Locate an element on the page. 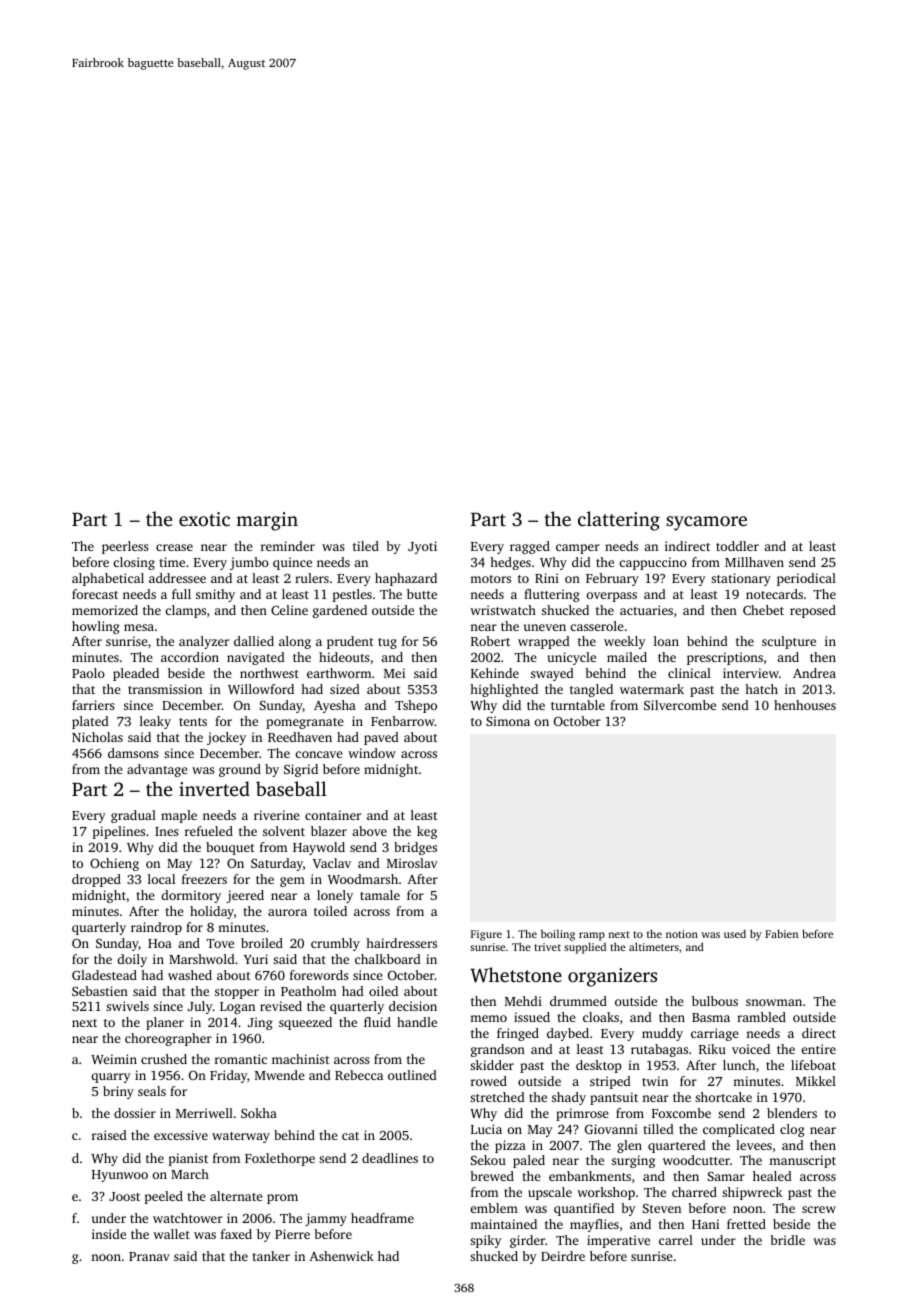  bulbous is located at coordinates (715, 1001).
